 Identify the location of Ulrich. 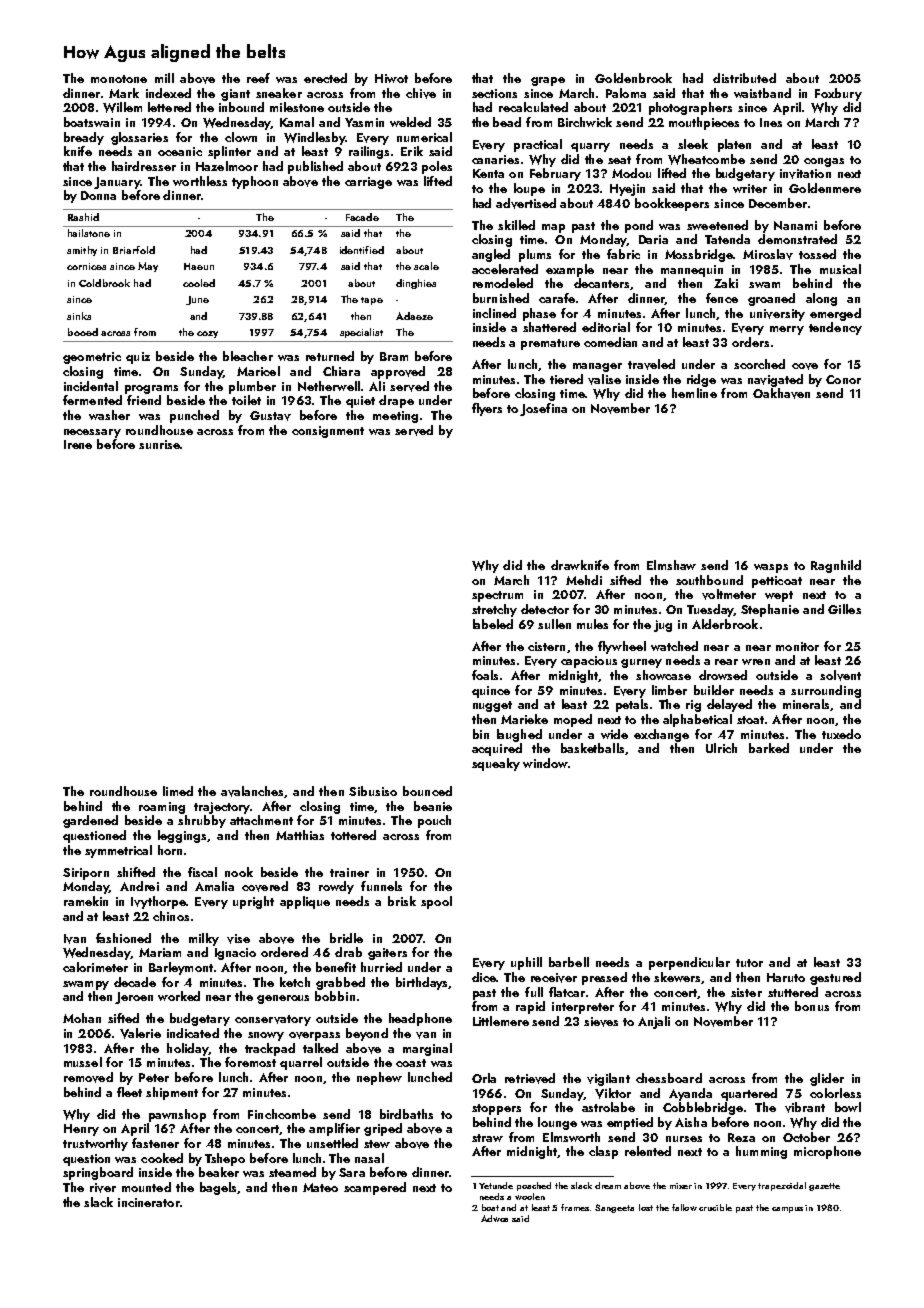
(721, 748).
